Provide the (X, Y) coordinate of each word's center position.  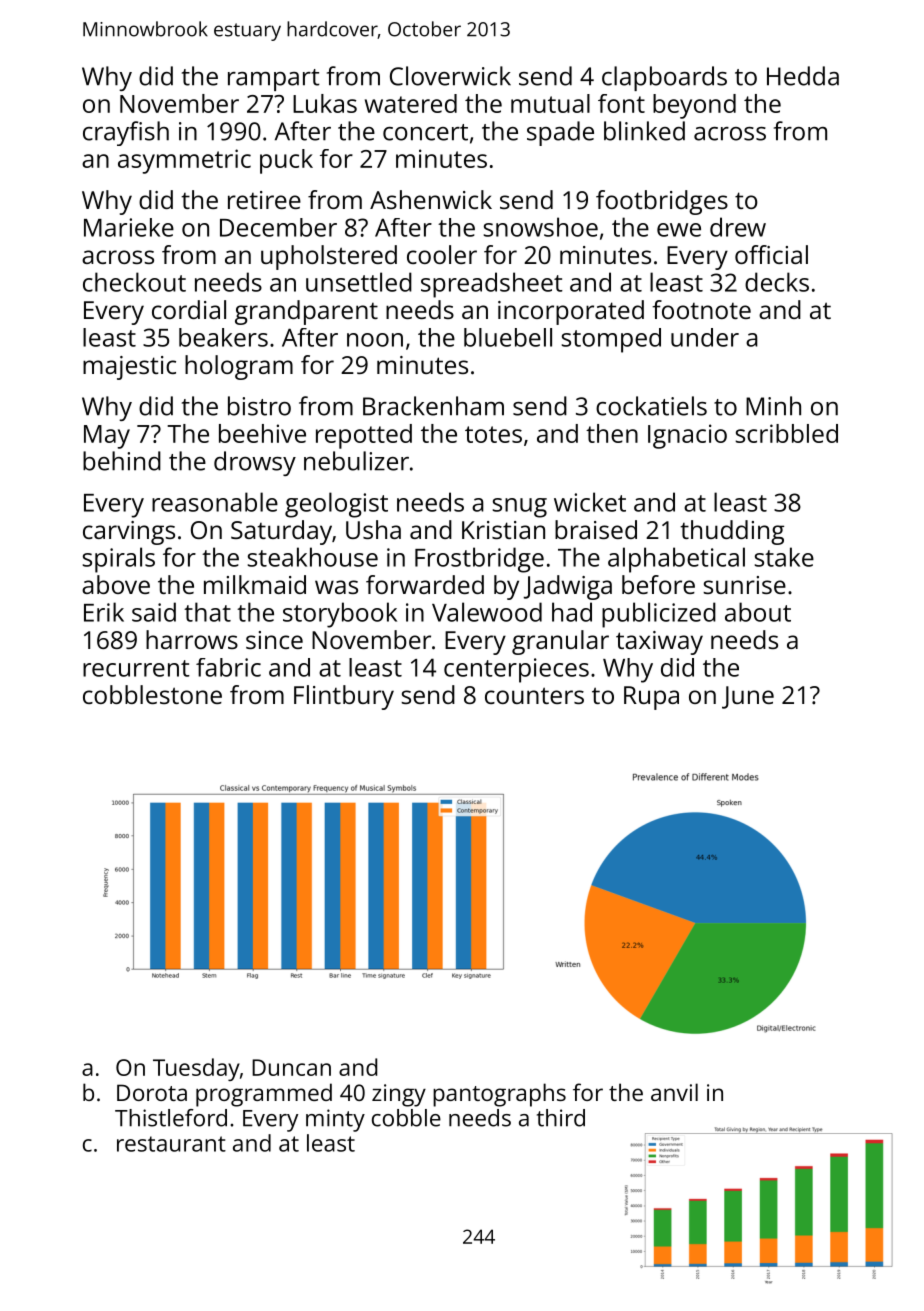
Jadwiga (568, 587)
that (207, 612)
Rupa (651, 698)
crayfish (126, 133)
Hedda (803, 76)
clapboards (664, 78)
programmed (264, 1095)
